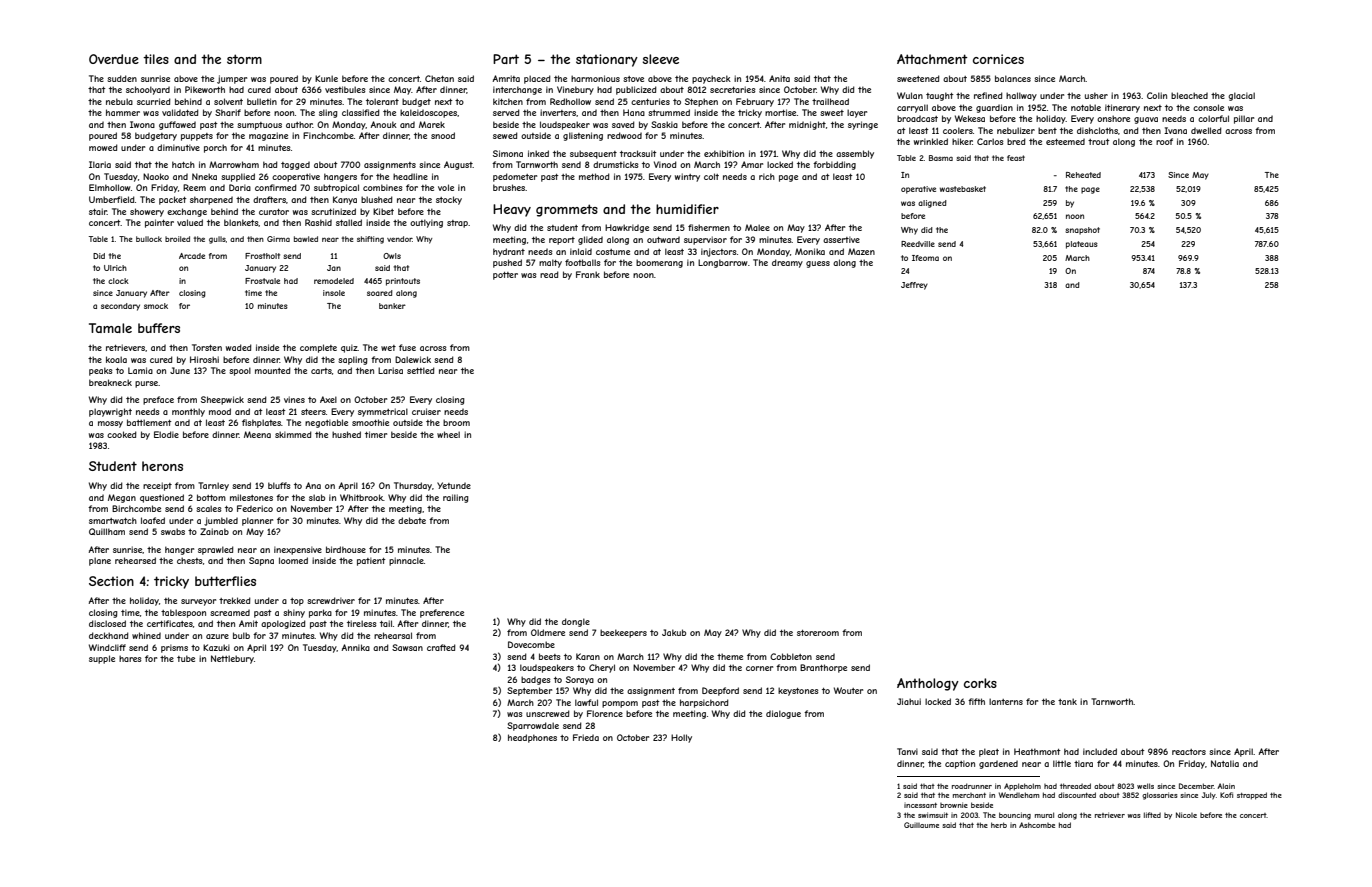 The width and height of the page is (1372, 887). I want to click on Colin, so click(1157, 95).
